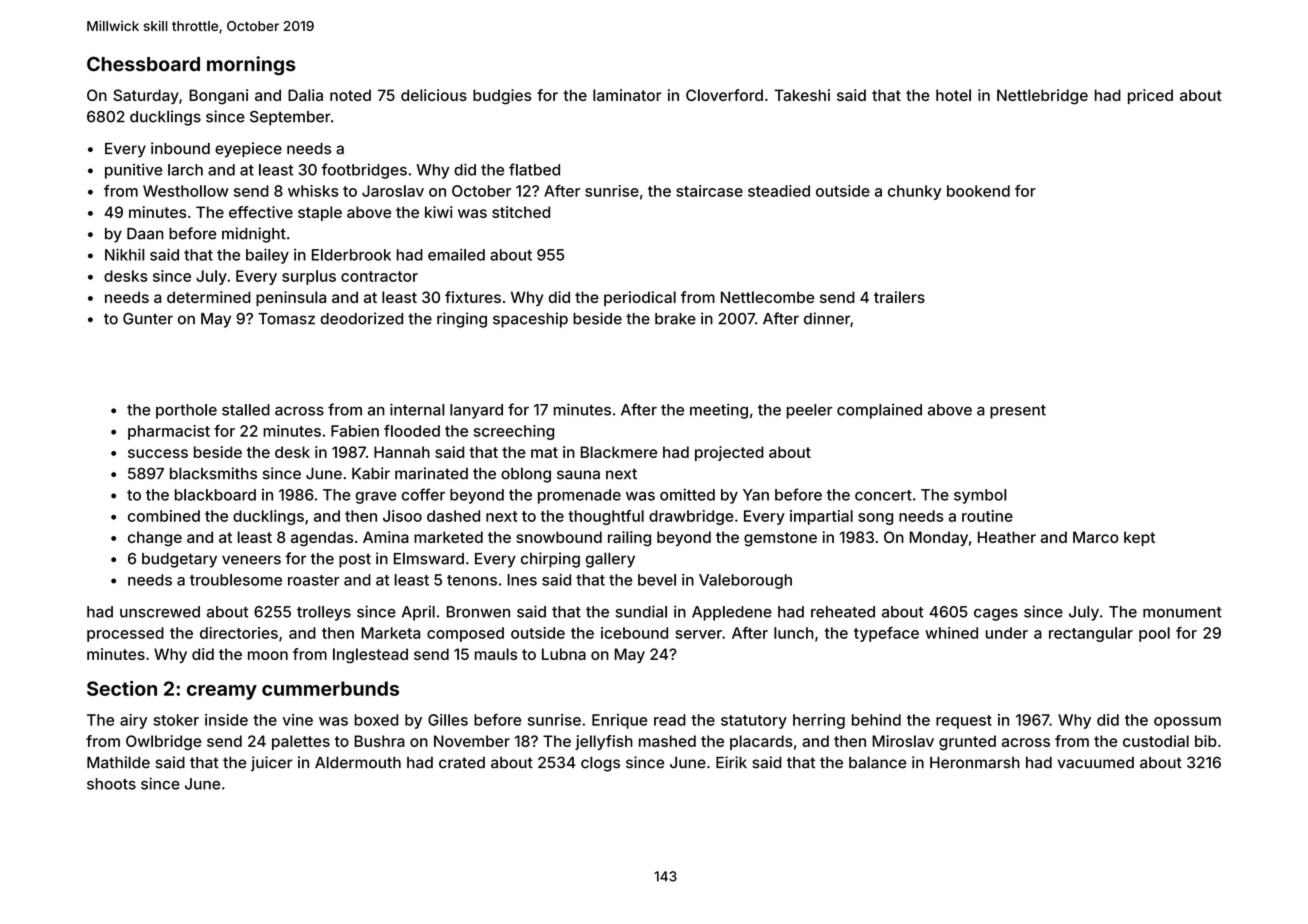 The width and height of the document is (1308, 924). Describe the element at coordinates (148, 319) in the document. I see `Gunter` at that location.
